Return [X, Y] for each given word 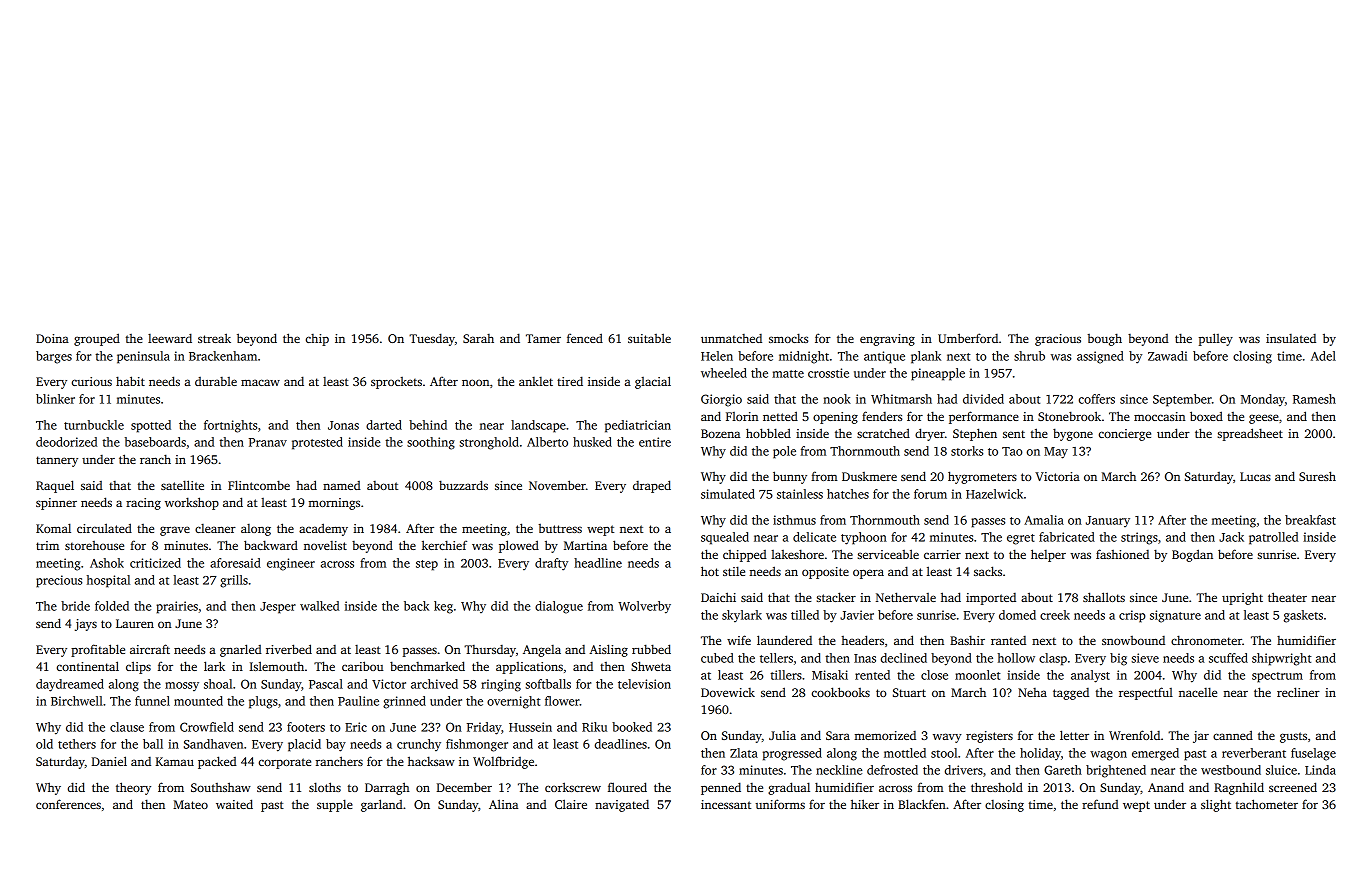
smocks [788, 338]
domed [1017, 615]
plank [926, 357]
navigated [622, 805]
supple [335, 805]
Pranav [268, 442]
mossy [182, 687]
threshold [997, 787]
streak [214, 338]
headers [863, 640]
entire [655, 442]
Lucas [1255, 476]
